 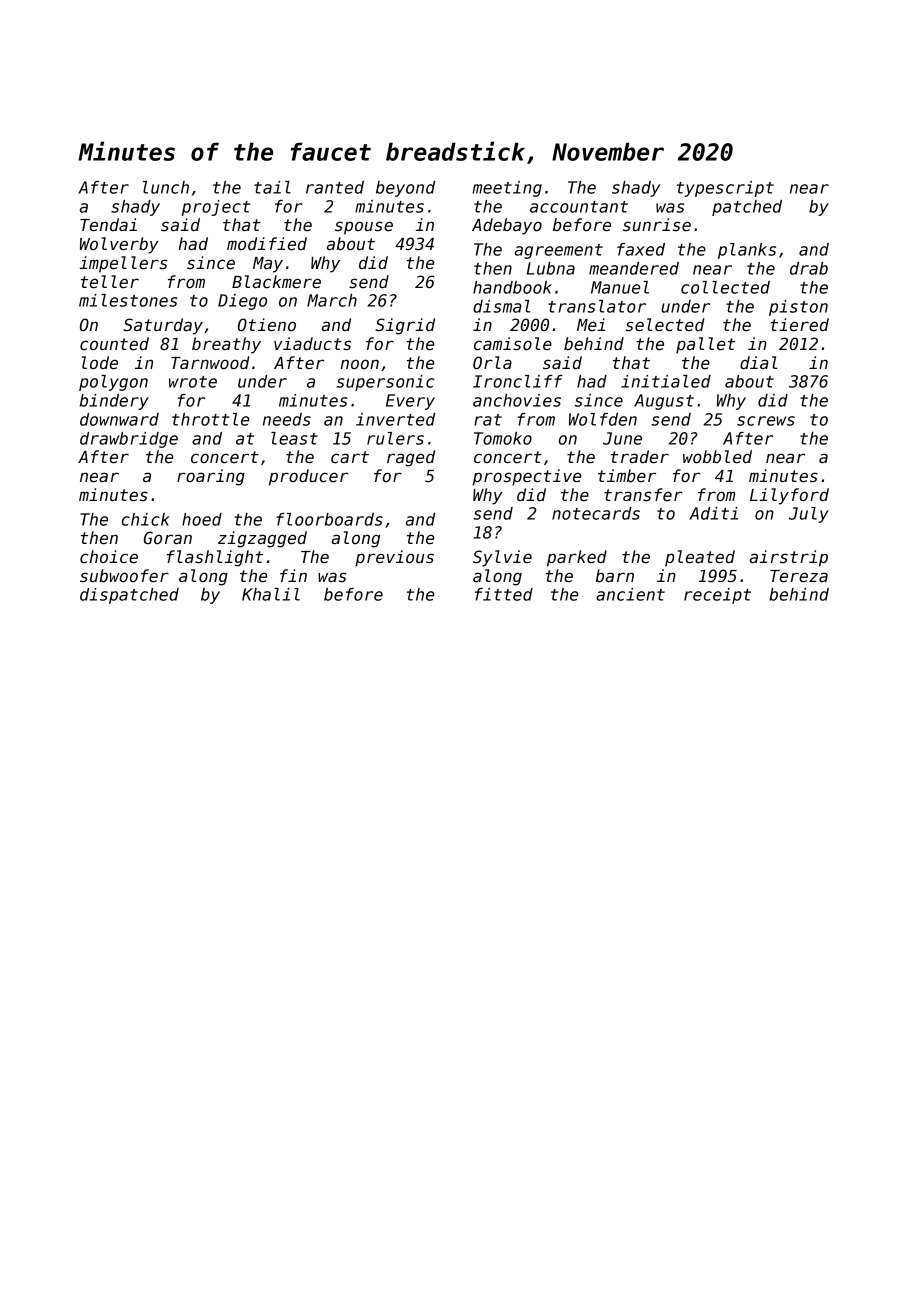 What do you see at coordinates (634, 268) in the screenshot?
I see `meandered` at bounding box center [634, 268].
